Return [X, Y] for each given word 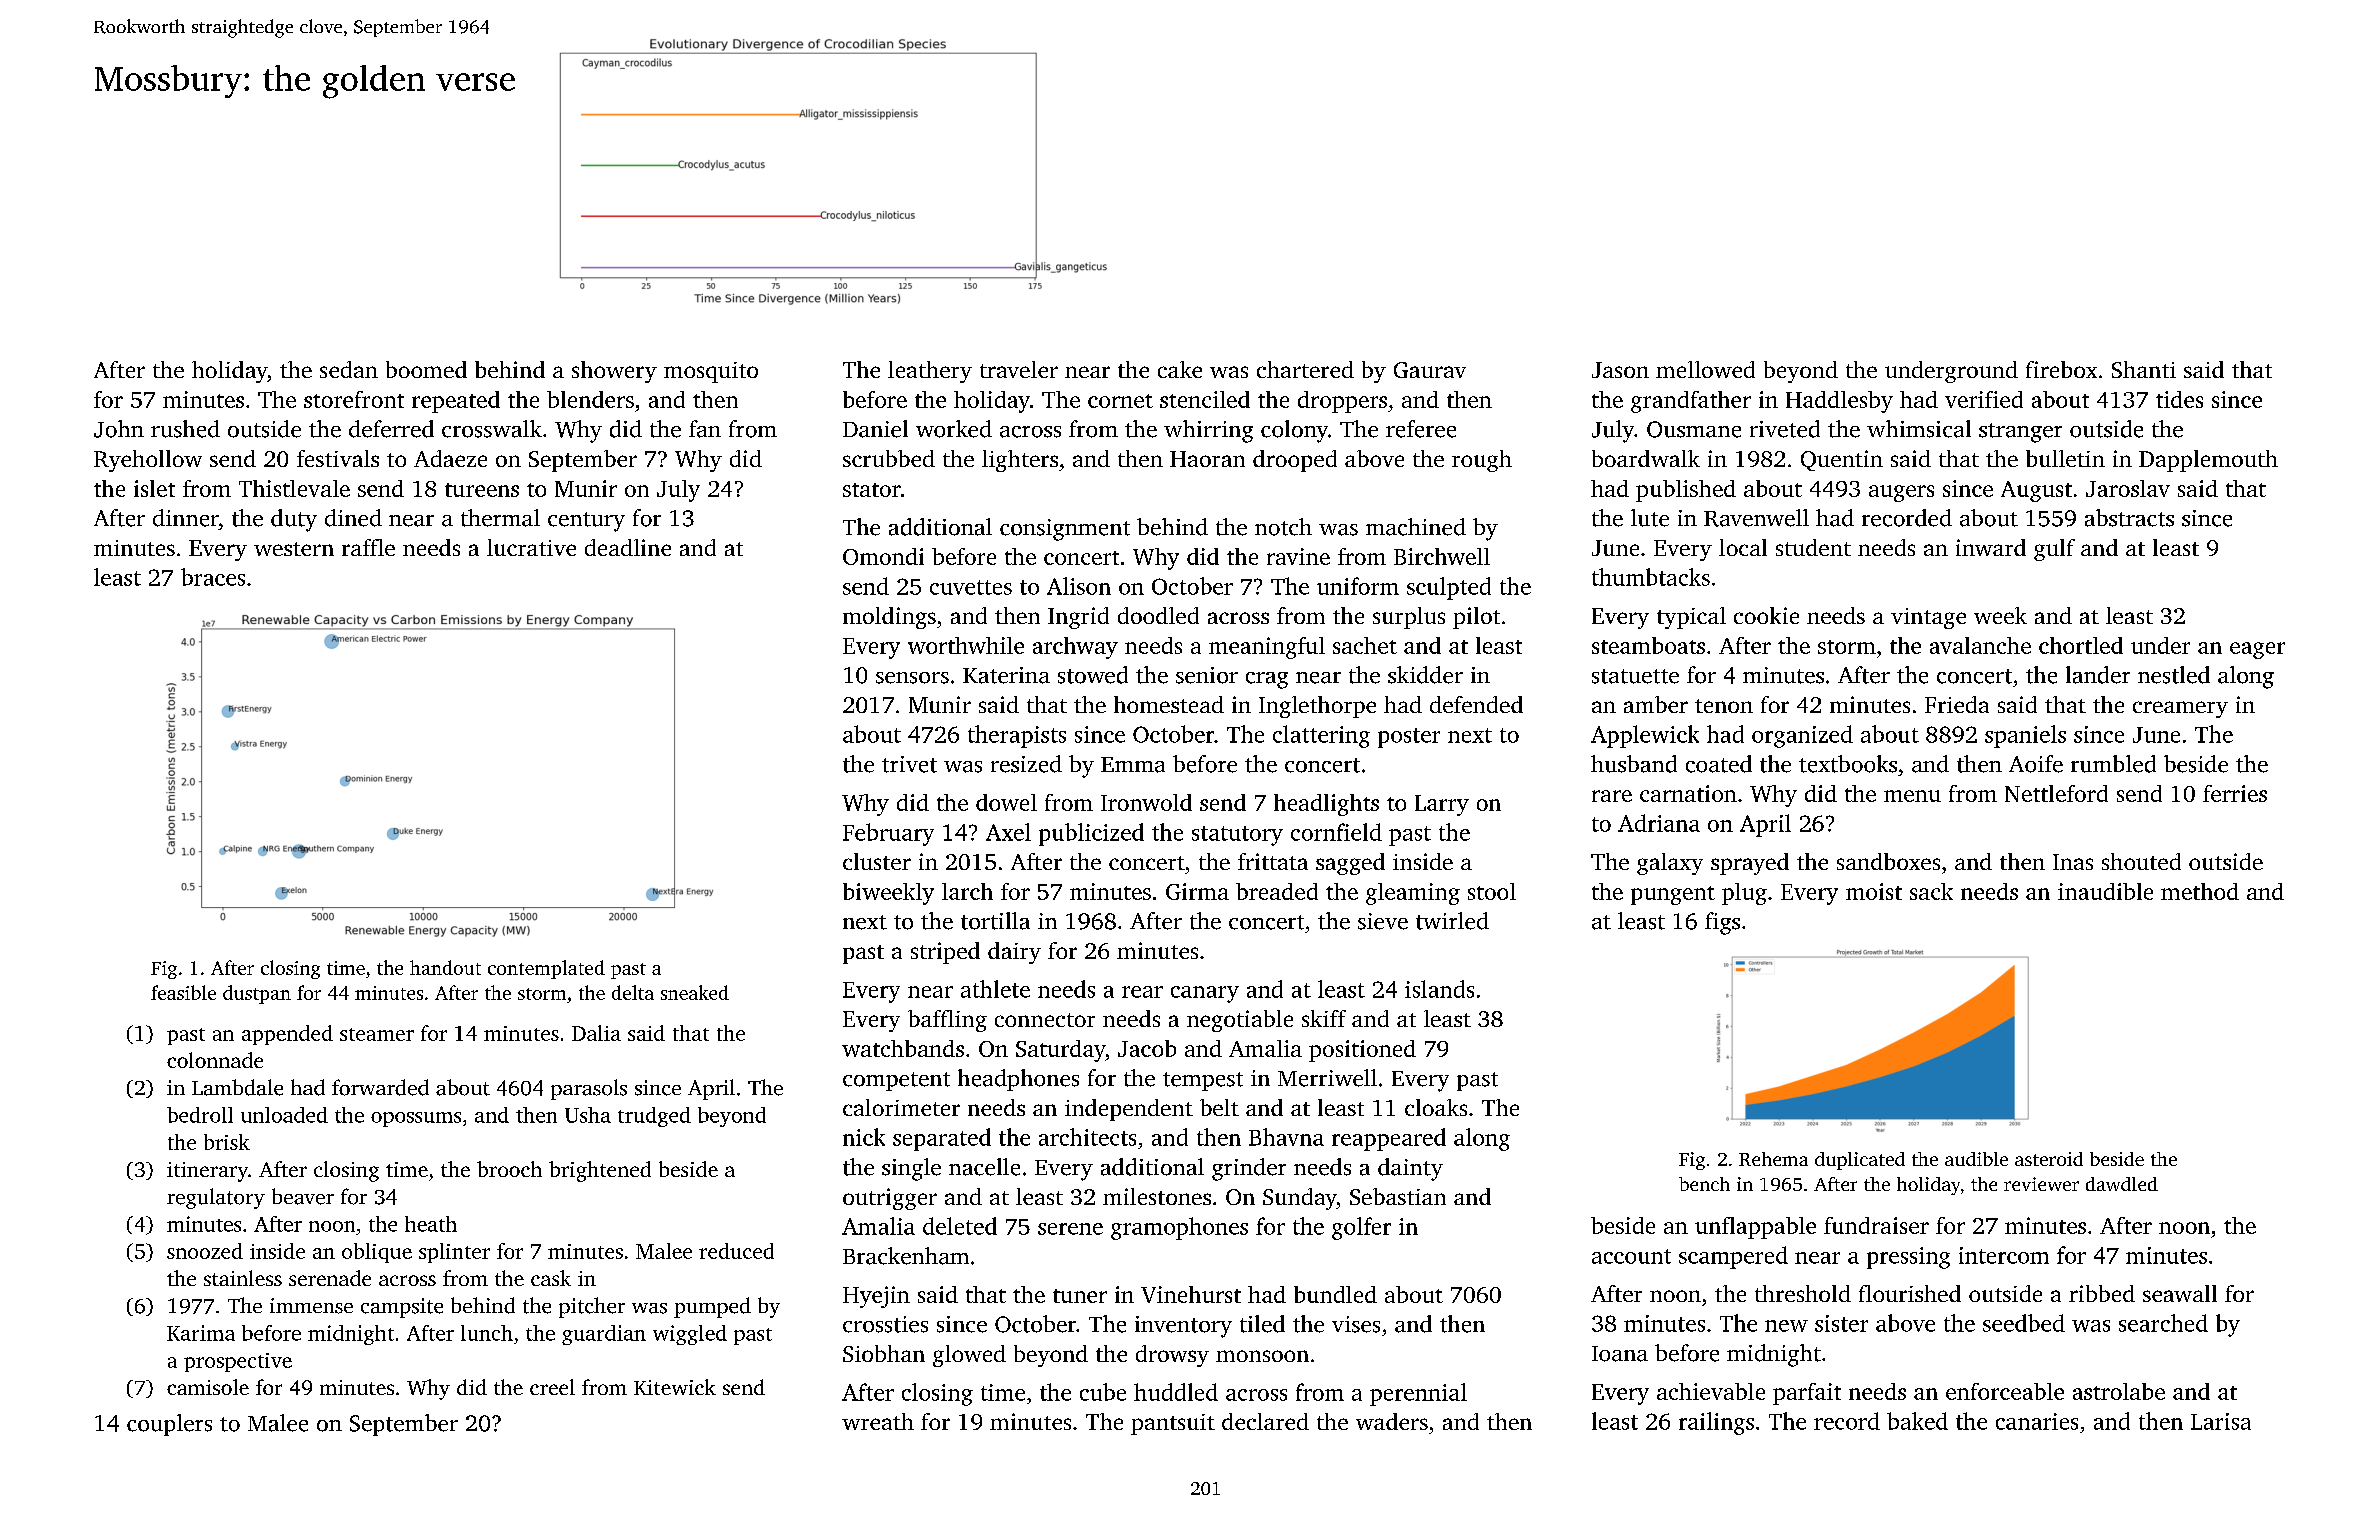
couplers [169, 1425]
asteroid [2049, 1159]
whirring [1208, 431]
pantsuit [1173, 1424]
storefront [354, 399]
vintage [1928, 618]
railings [1716, 1423]
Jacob [1147, 1048]
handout [445, 967]
